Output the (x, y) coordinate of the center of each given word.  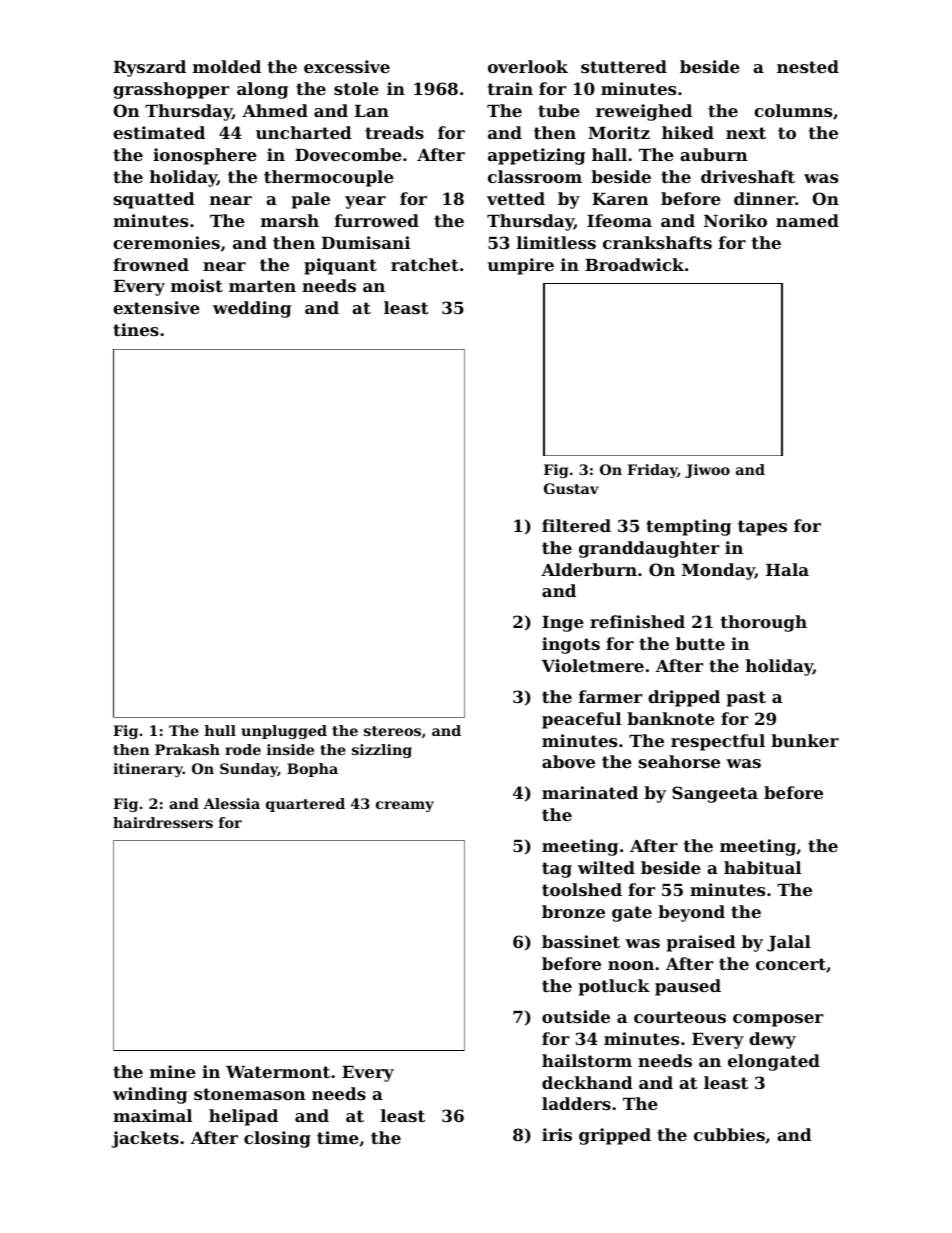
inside (290, 749)
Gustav (571, 488)
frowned (151, 264)
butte (700, 643)
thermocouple (329, 178)
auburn (714, 154)
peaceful (581, 720)
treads (394, 132)
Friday (652, 471)
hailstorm (587, 1060)
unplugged (284, 732)
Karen (620, 199)
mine (173, 1071)
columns (793, 110)
